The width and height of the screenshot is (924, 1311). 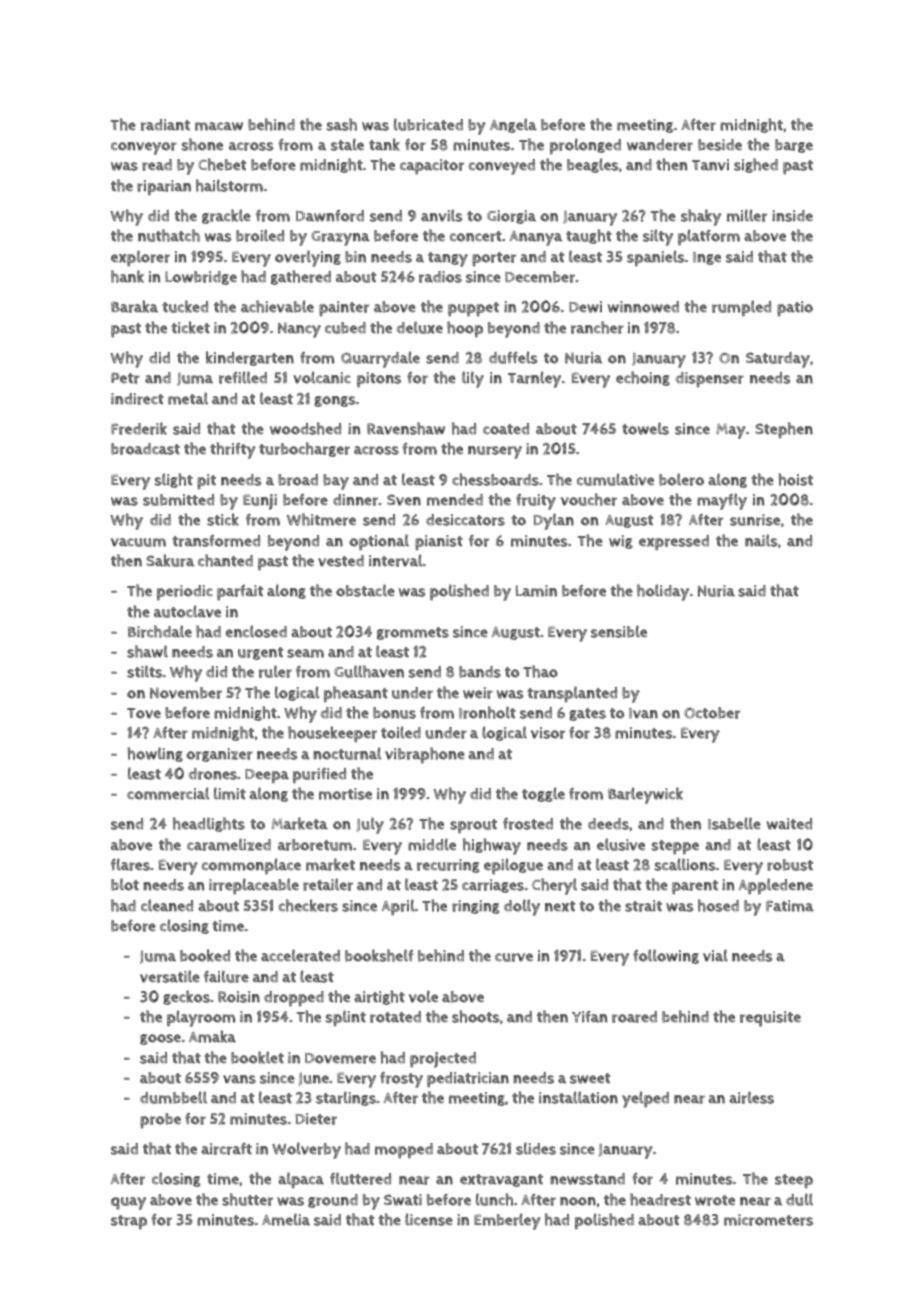 What do you see at coordinates (432, 844) in the screenshot?
I see `middle` at bounding box center [432, 844].
